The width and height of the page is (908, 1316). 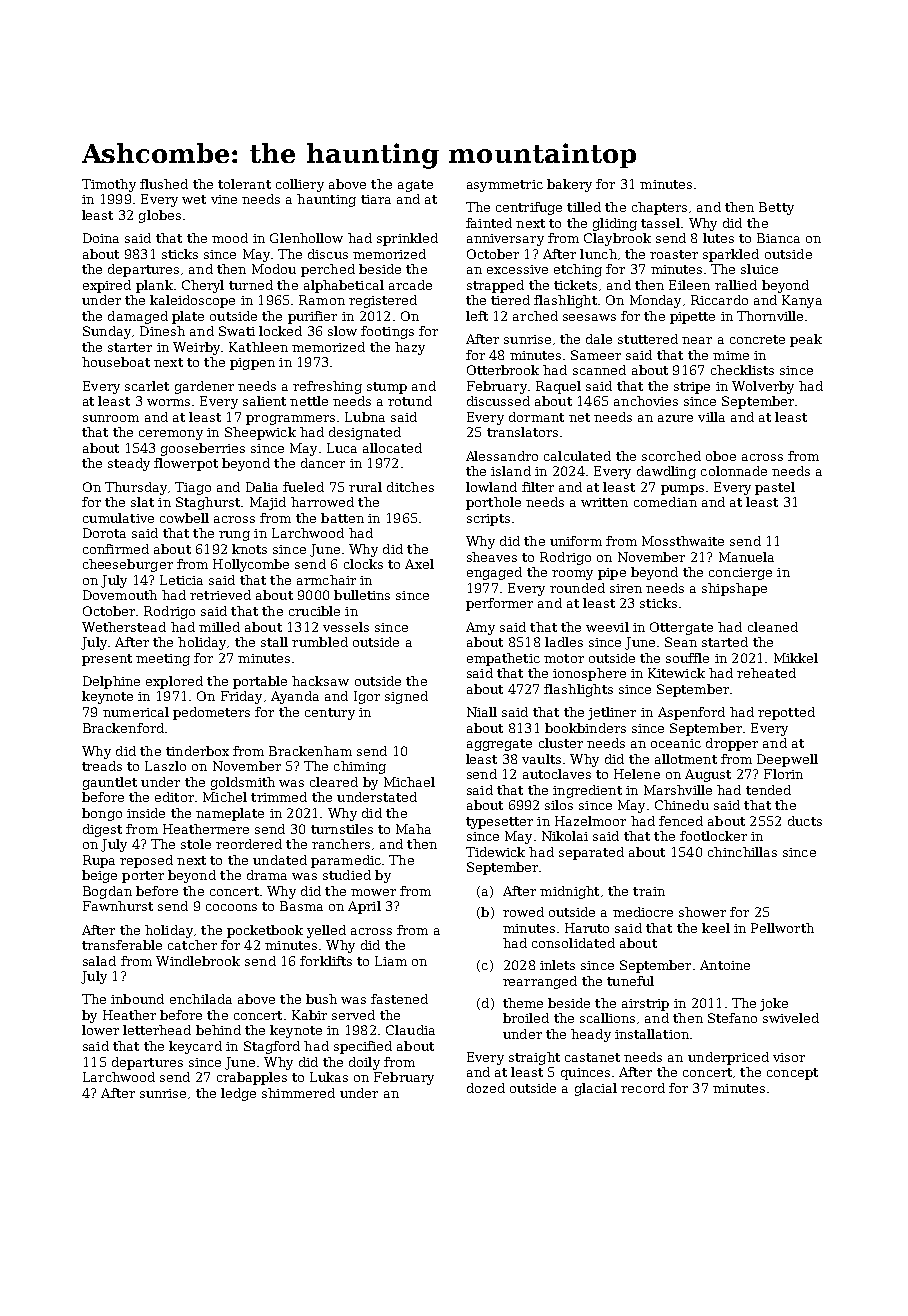 I want to click on Sameer, so click(x=596, y=355).
